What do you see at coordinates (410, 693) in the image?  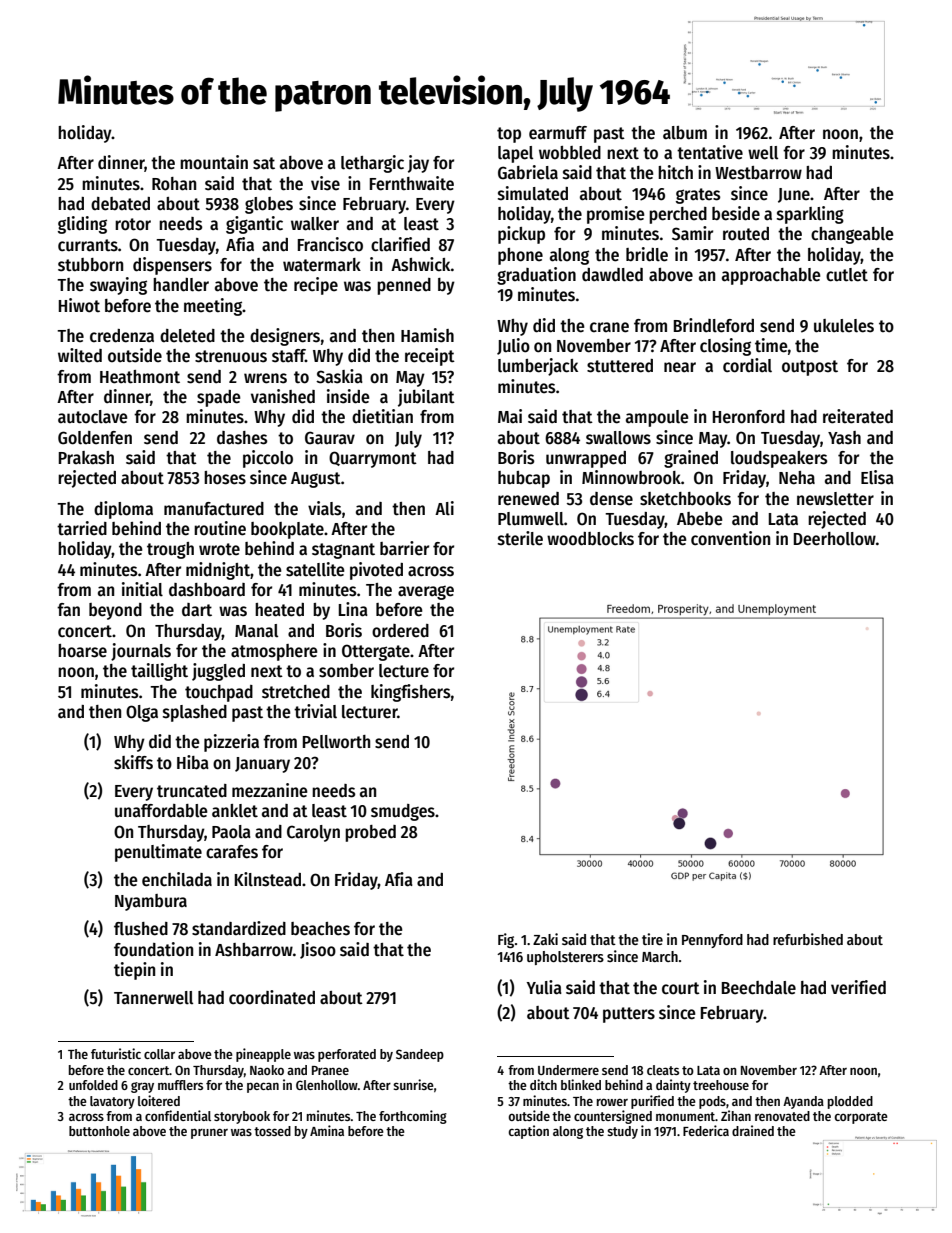 I see `kingfishers` at bounding box center [410, 693].
